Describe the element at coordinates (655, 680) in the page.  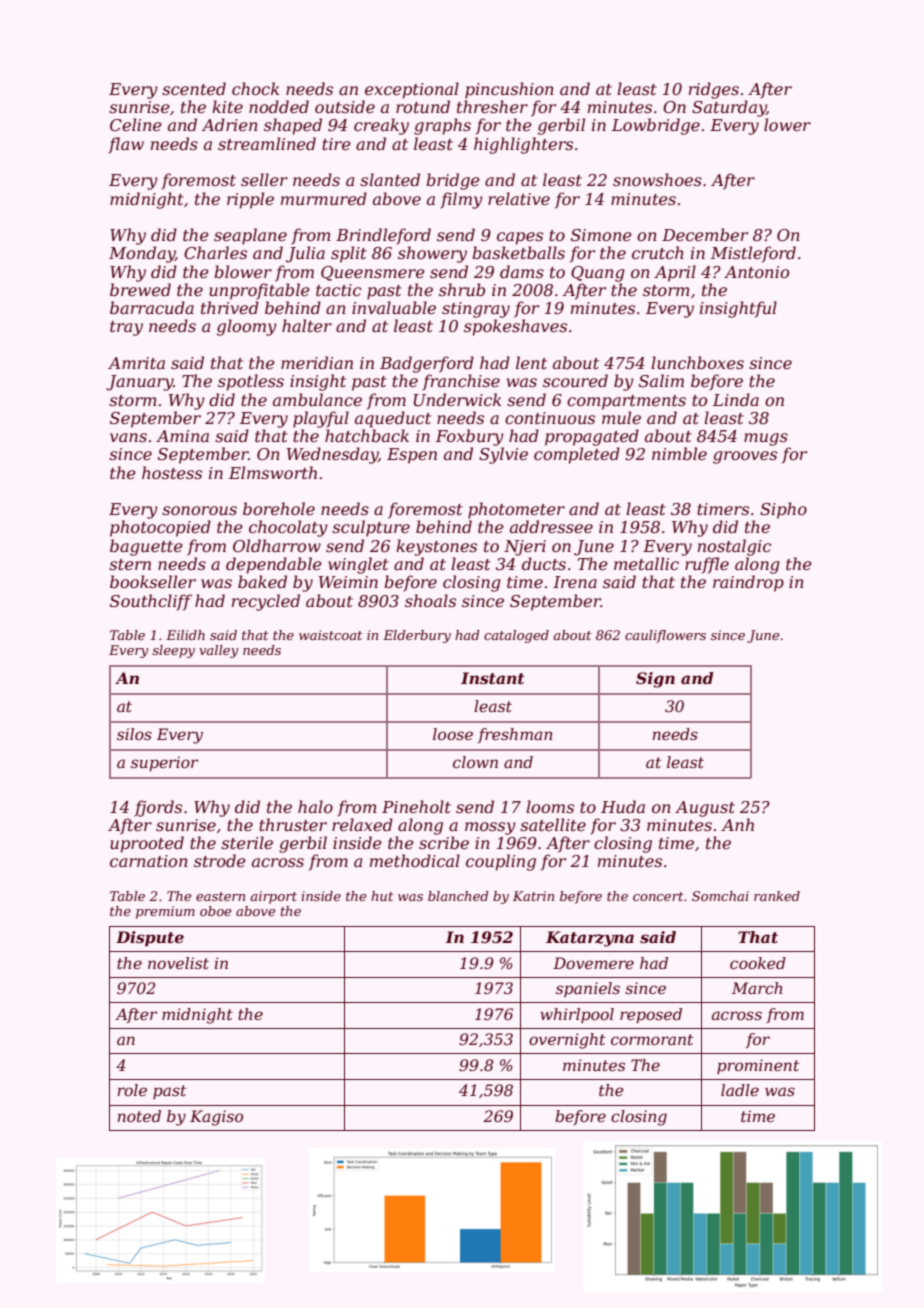
I see `Sign` at that location.
